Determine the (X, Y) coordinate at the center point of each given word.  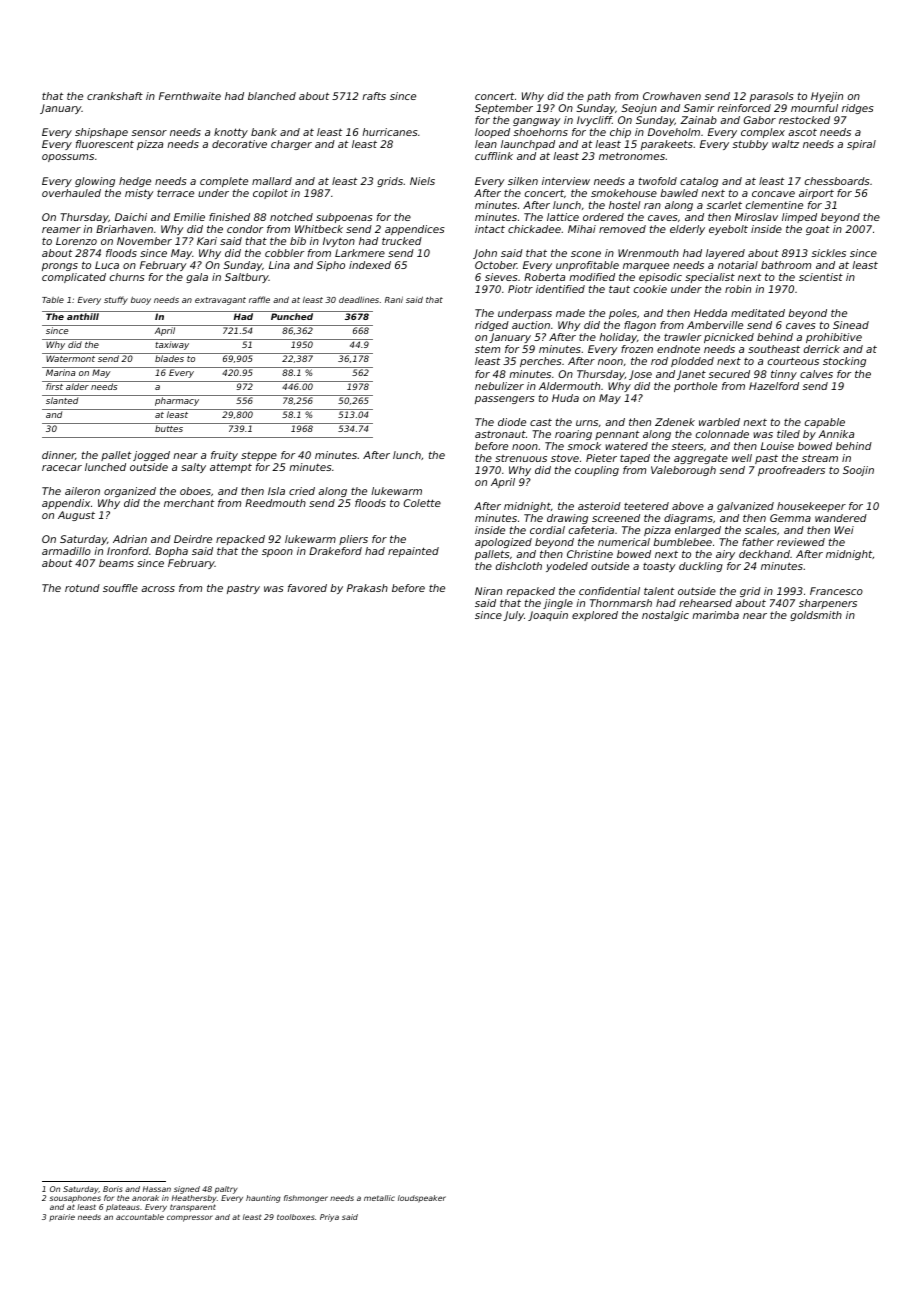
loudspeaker (422, 1199)
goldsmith (816, 616)
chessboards (837, 181)
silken (523, 181)
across (158, 589)
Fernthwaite (190, 96)
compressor (190, 1218)
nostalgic (665, 616)
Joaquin (548, 616)
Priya (329, 1218)
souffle (120, 588)
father (758, 542)
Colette (422, 503)
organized (130, 492)
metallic (379, 1198)
